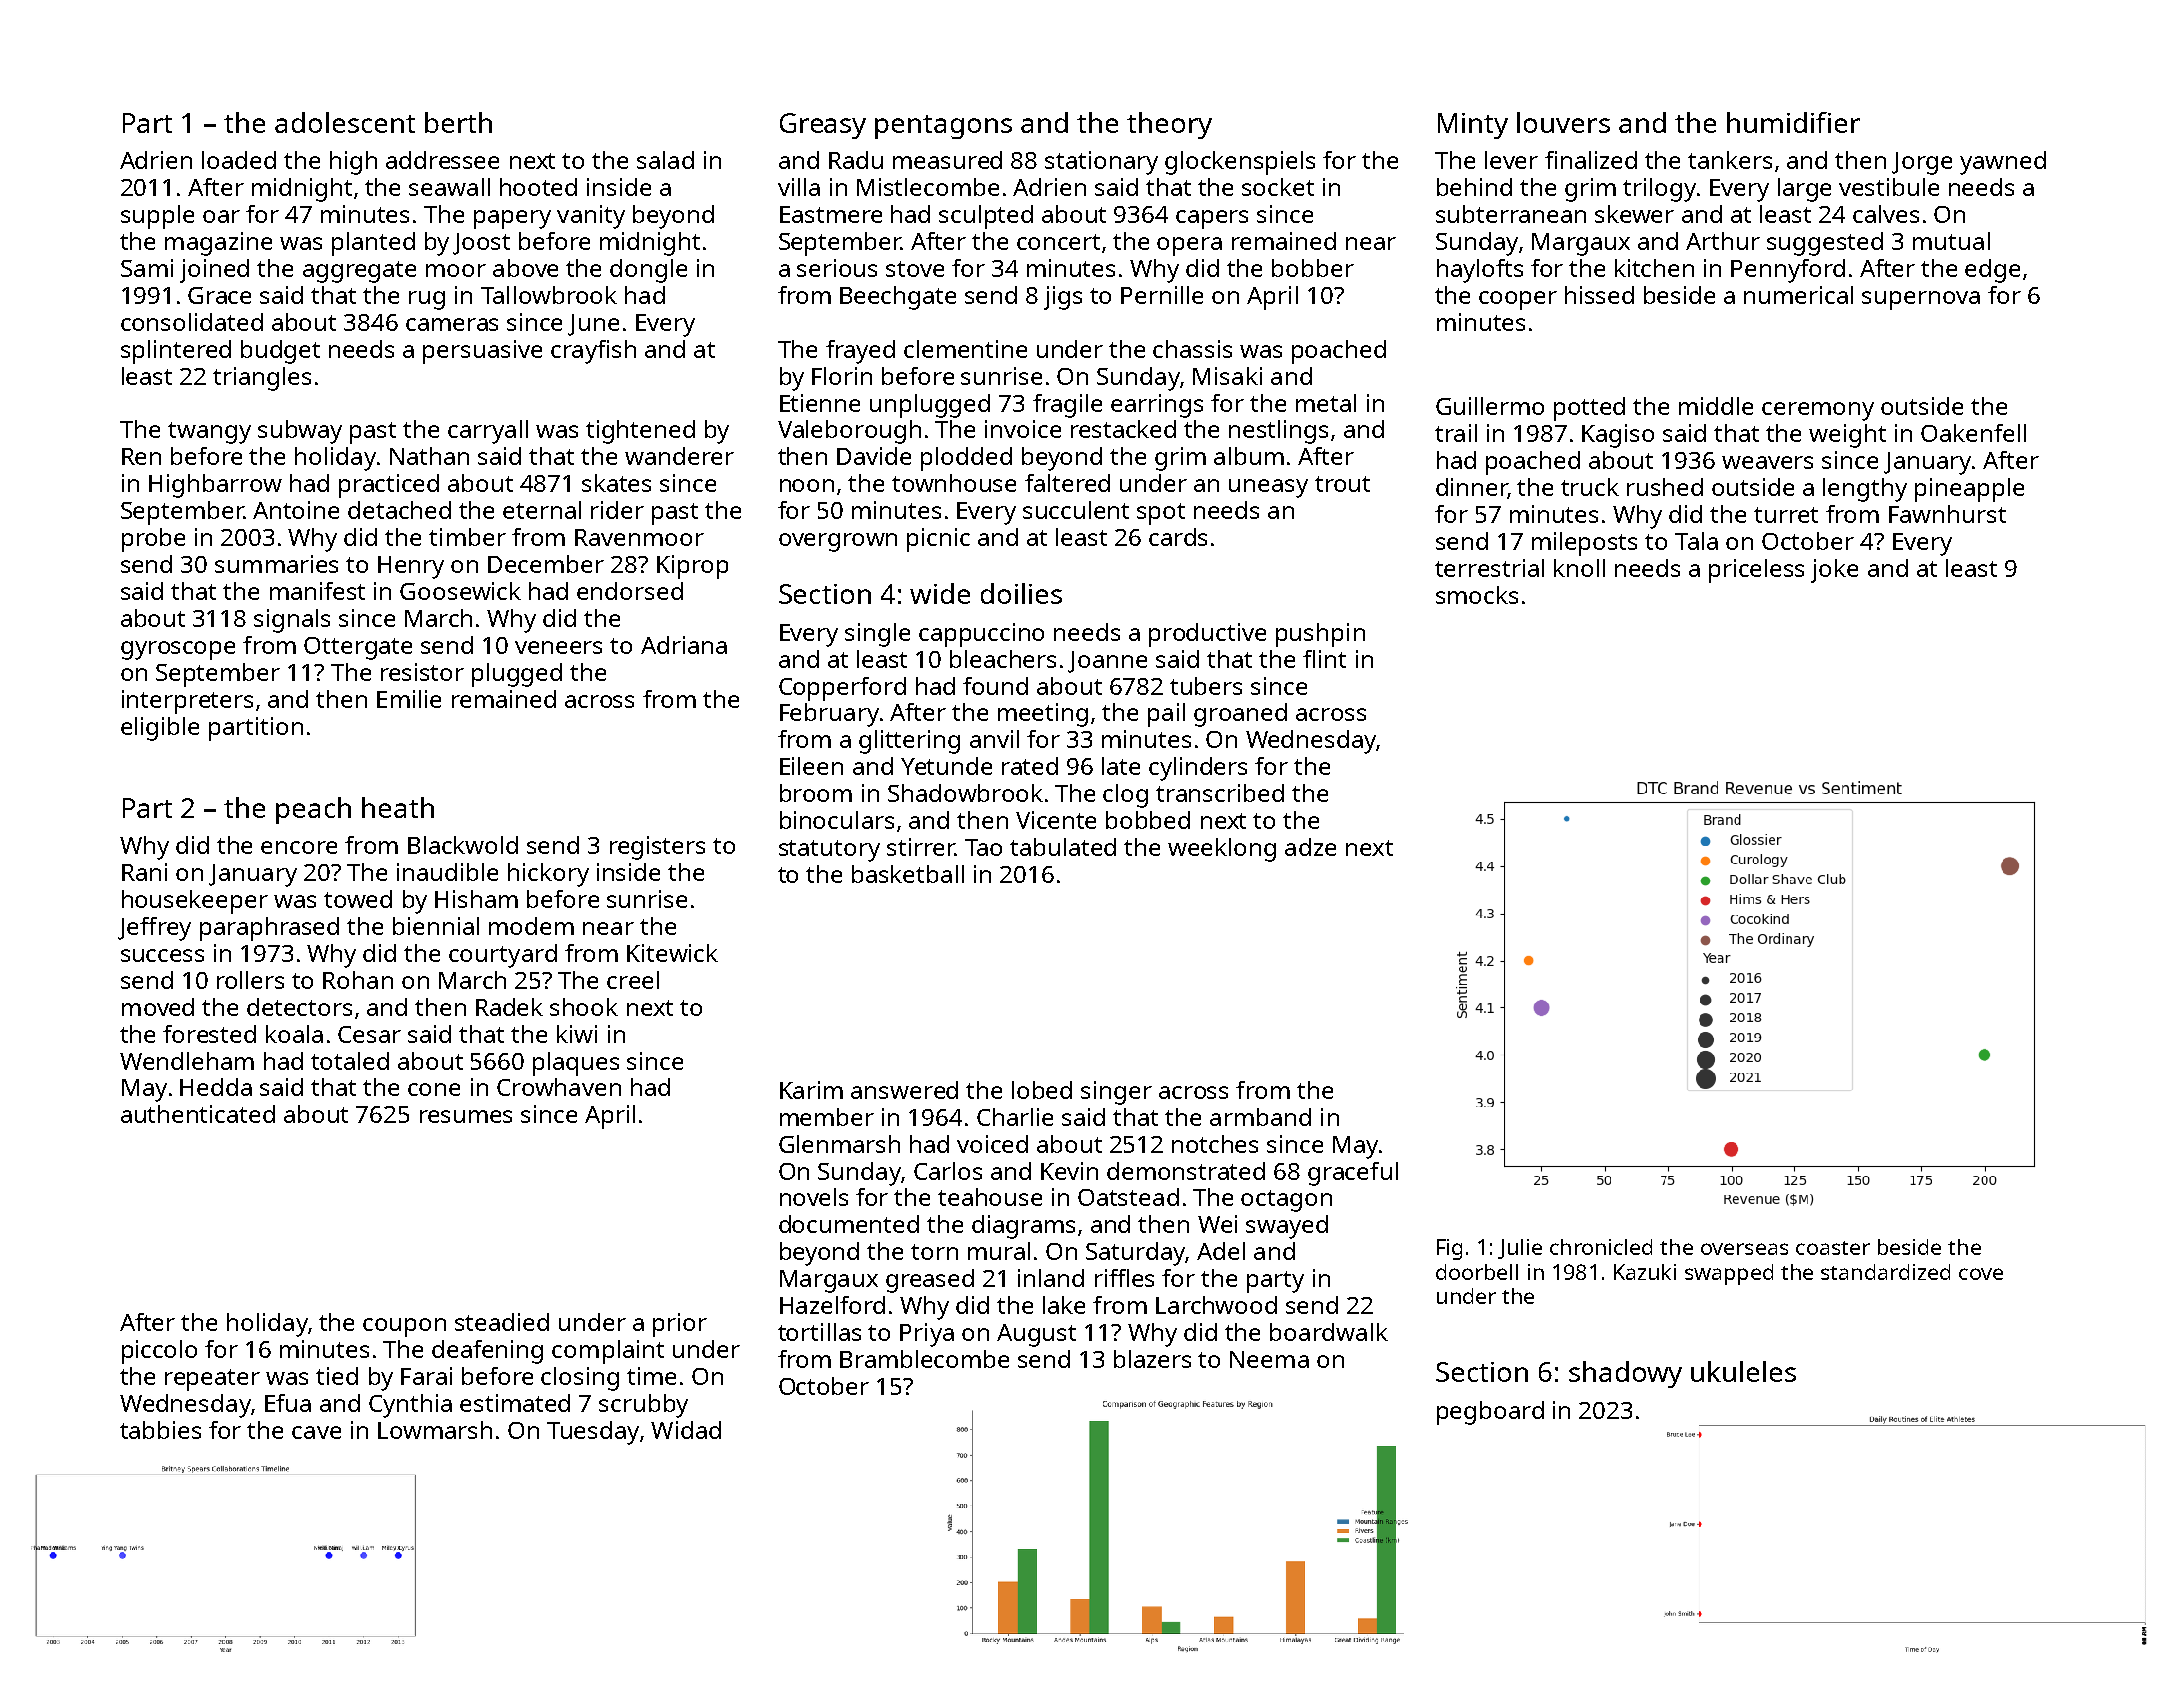 The image size is (2178, 1683). Describe the element at coordinates (159, 1352) in the page. I see `piccolo` at that location.
